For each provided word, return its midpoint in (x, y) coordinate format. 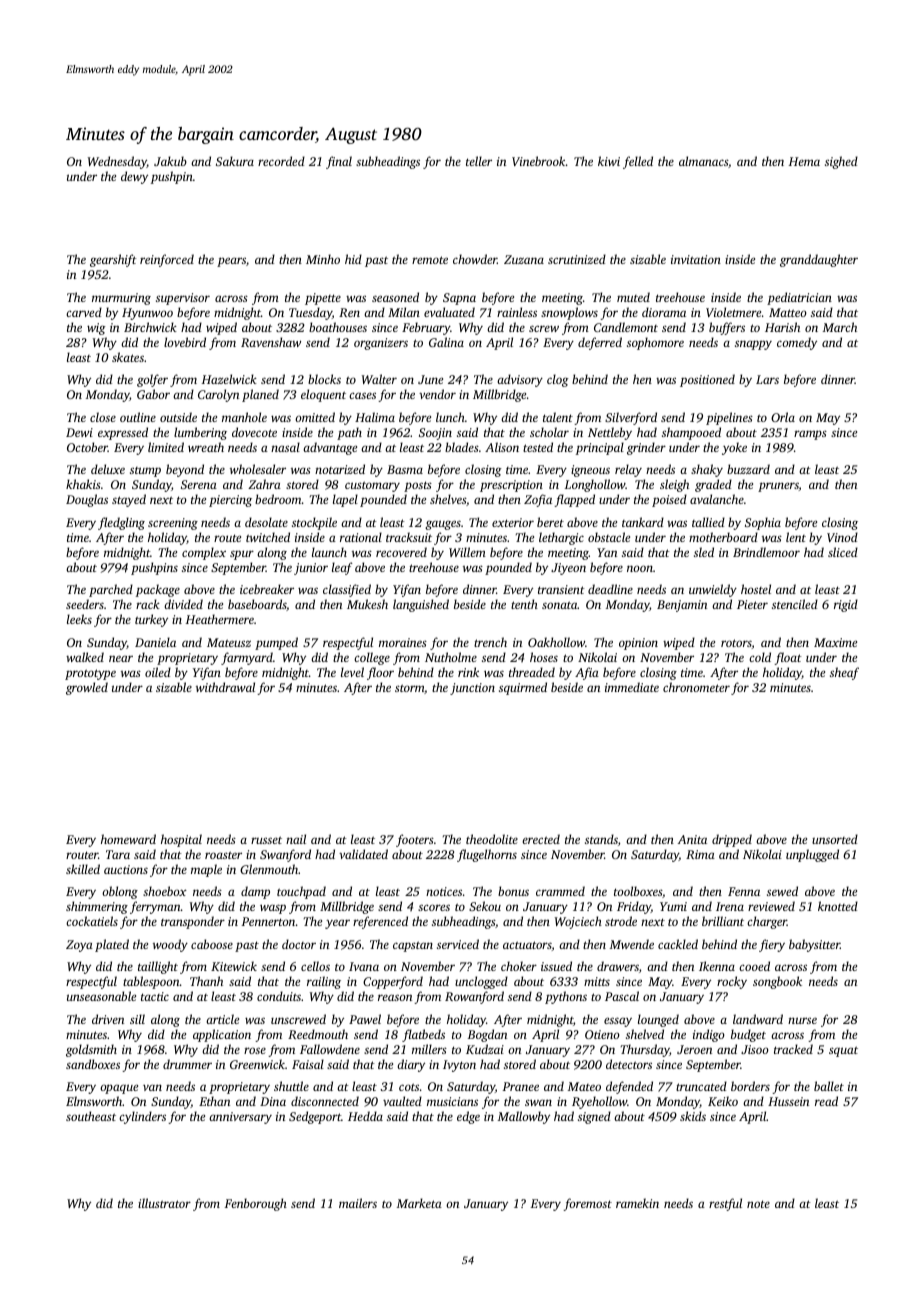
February (426, 328)
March (840, 327)
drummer (187, 1064)
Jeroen (694, 1049)
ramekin (637, 1203)
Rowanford (474, 997)
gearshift (113, 260)
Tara (118, 854)
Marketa (419, 1203)
